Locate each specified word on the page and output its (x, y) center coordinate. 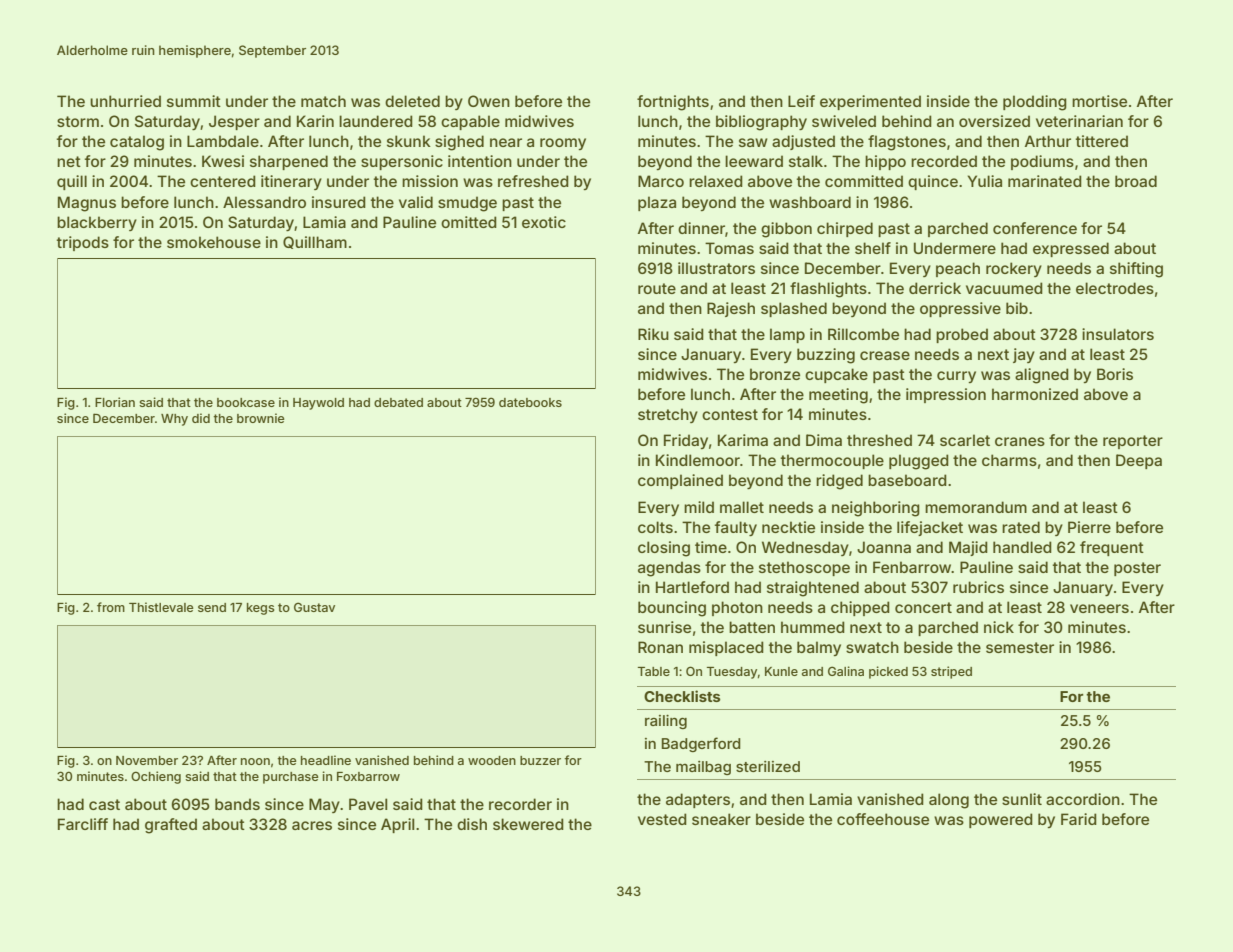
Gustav (314, 607)
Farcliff (83, 824)
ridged (839, 482)
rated (1021, 527)
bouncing (672, 609)
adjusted (803, 142)
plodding (1035, 103)
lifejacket (930, 528)
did (201, 418)
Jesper (234, 122)
